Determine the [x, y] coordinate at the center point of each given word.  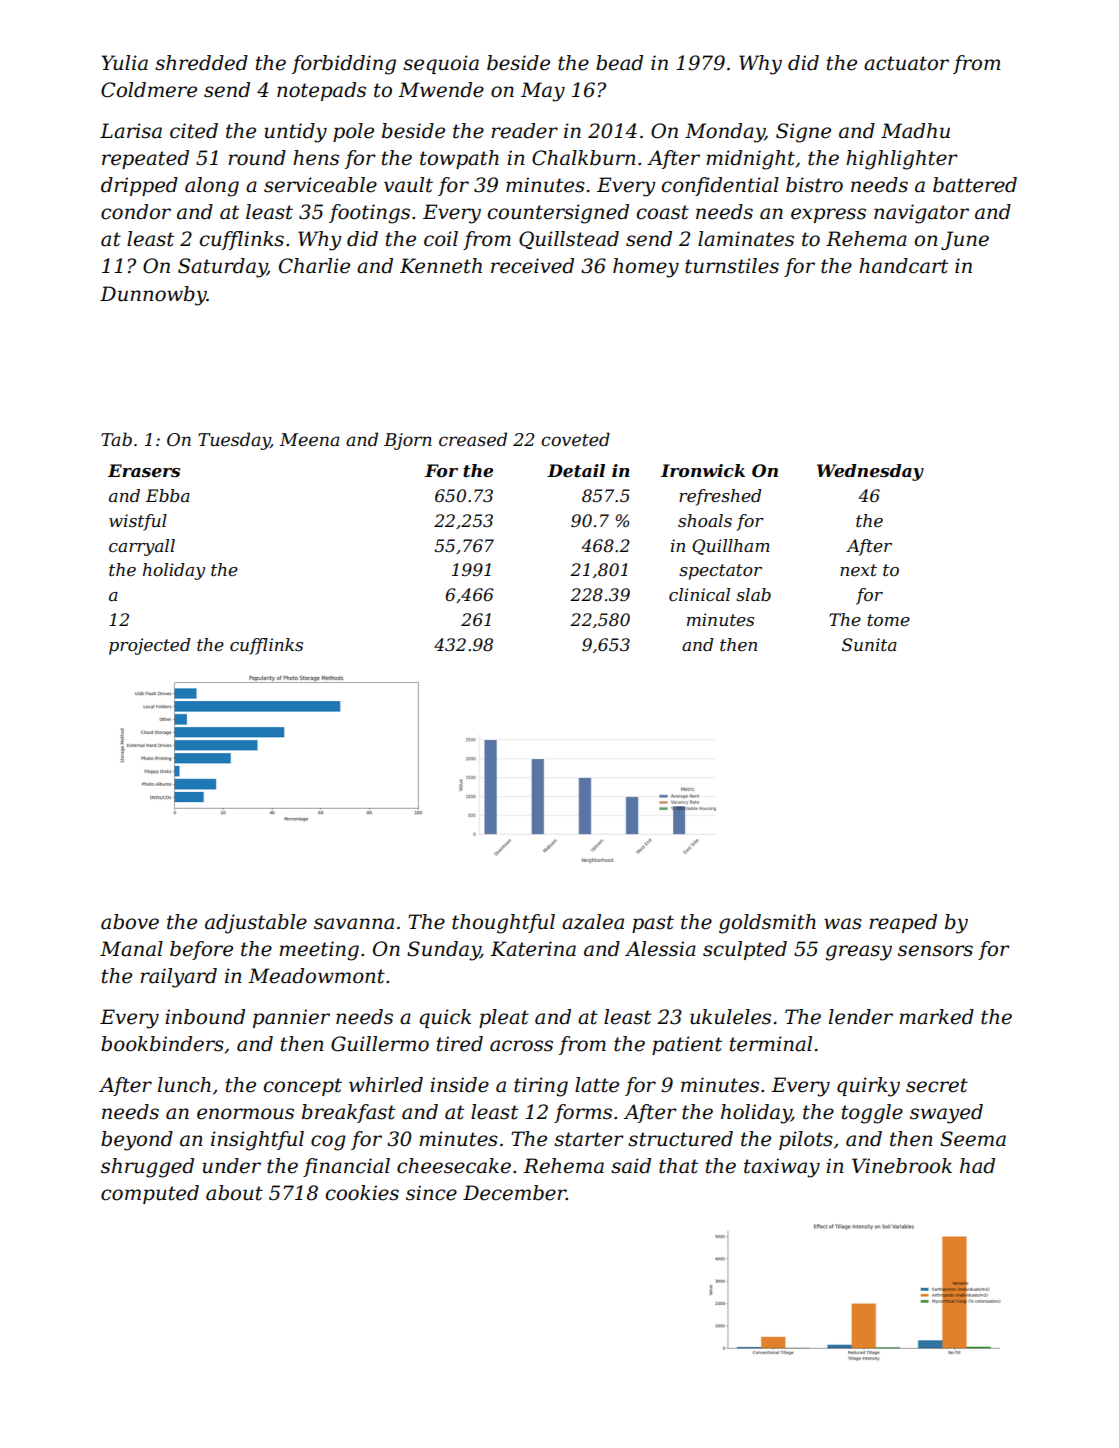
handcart [903, 266]
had [977, 1166]
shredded [201, 63]
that [678, 1166]
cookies [362, 1193]
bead [619, 63]
